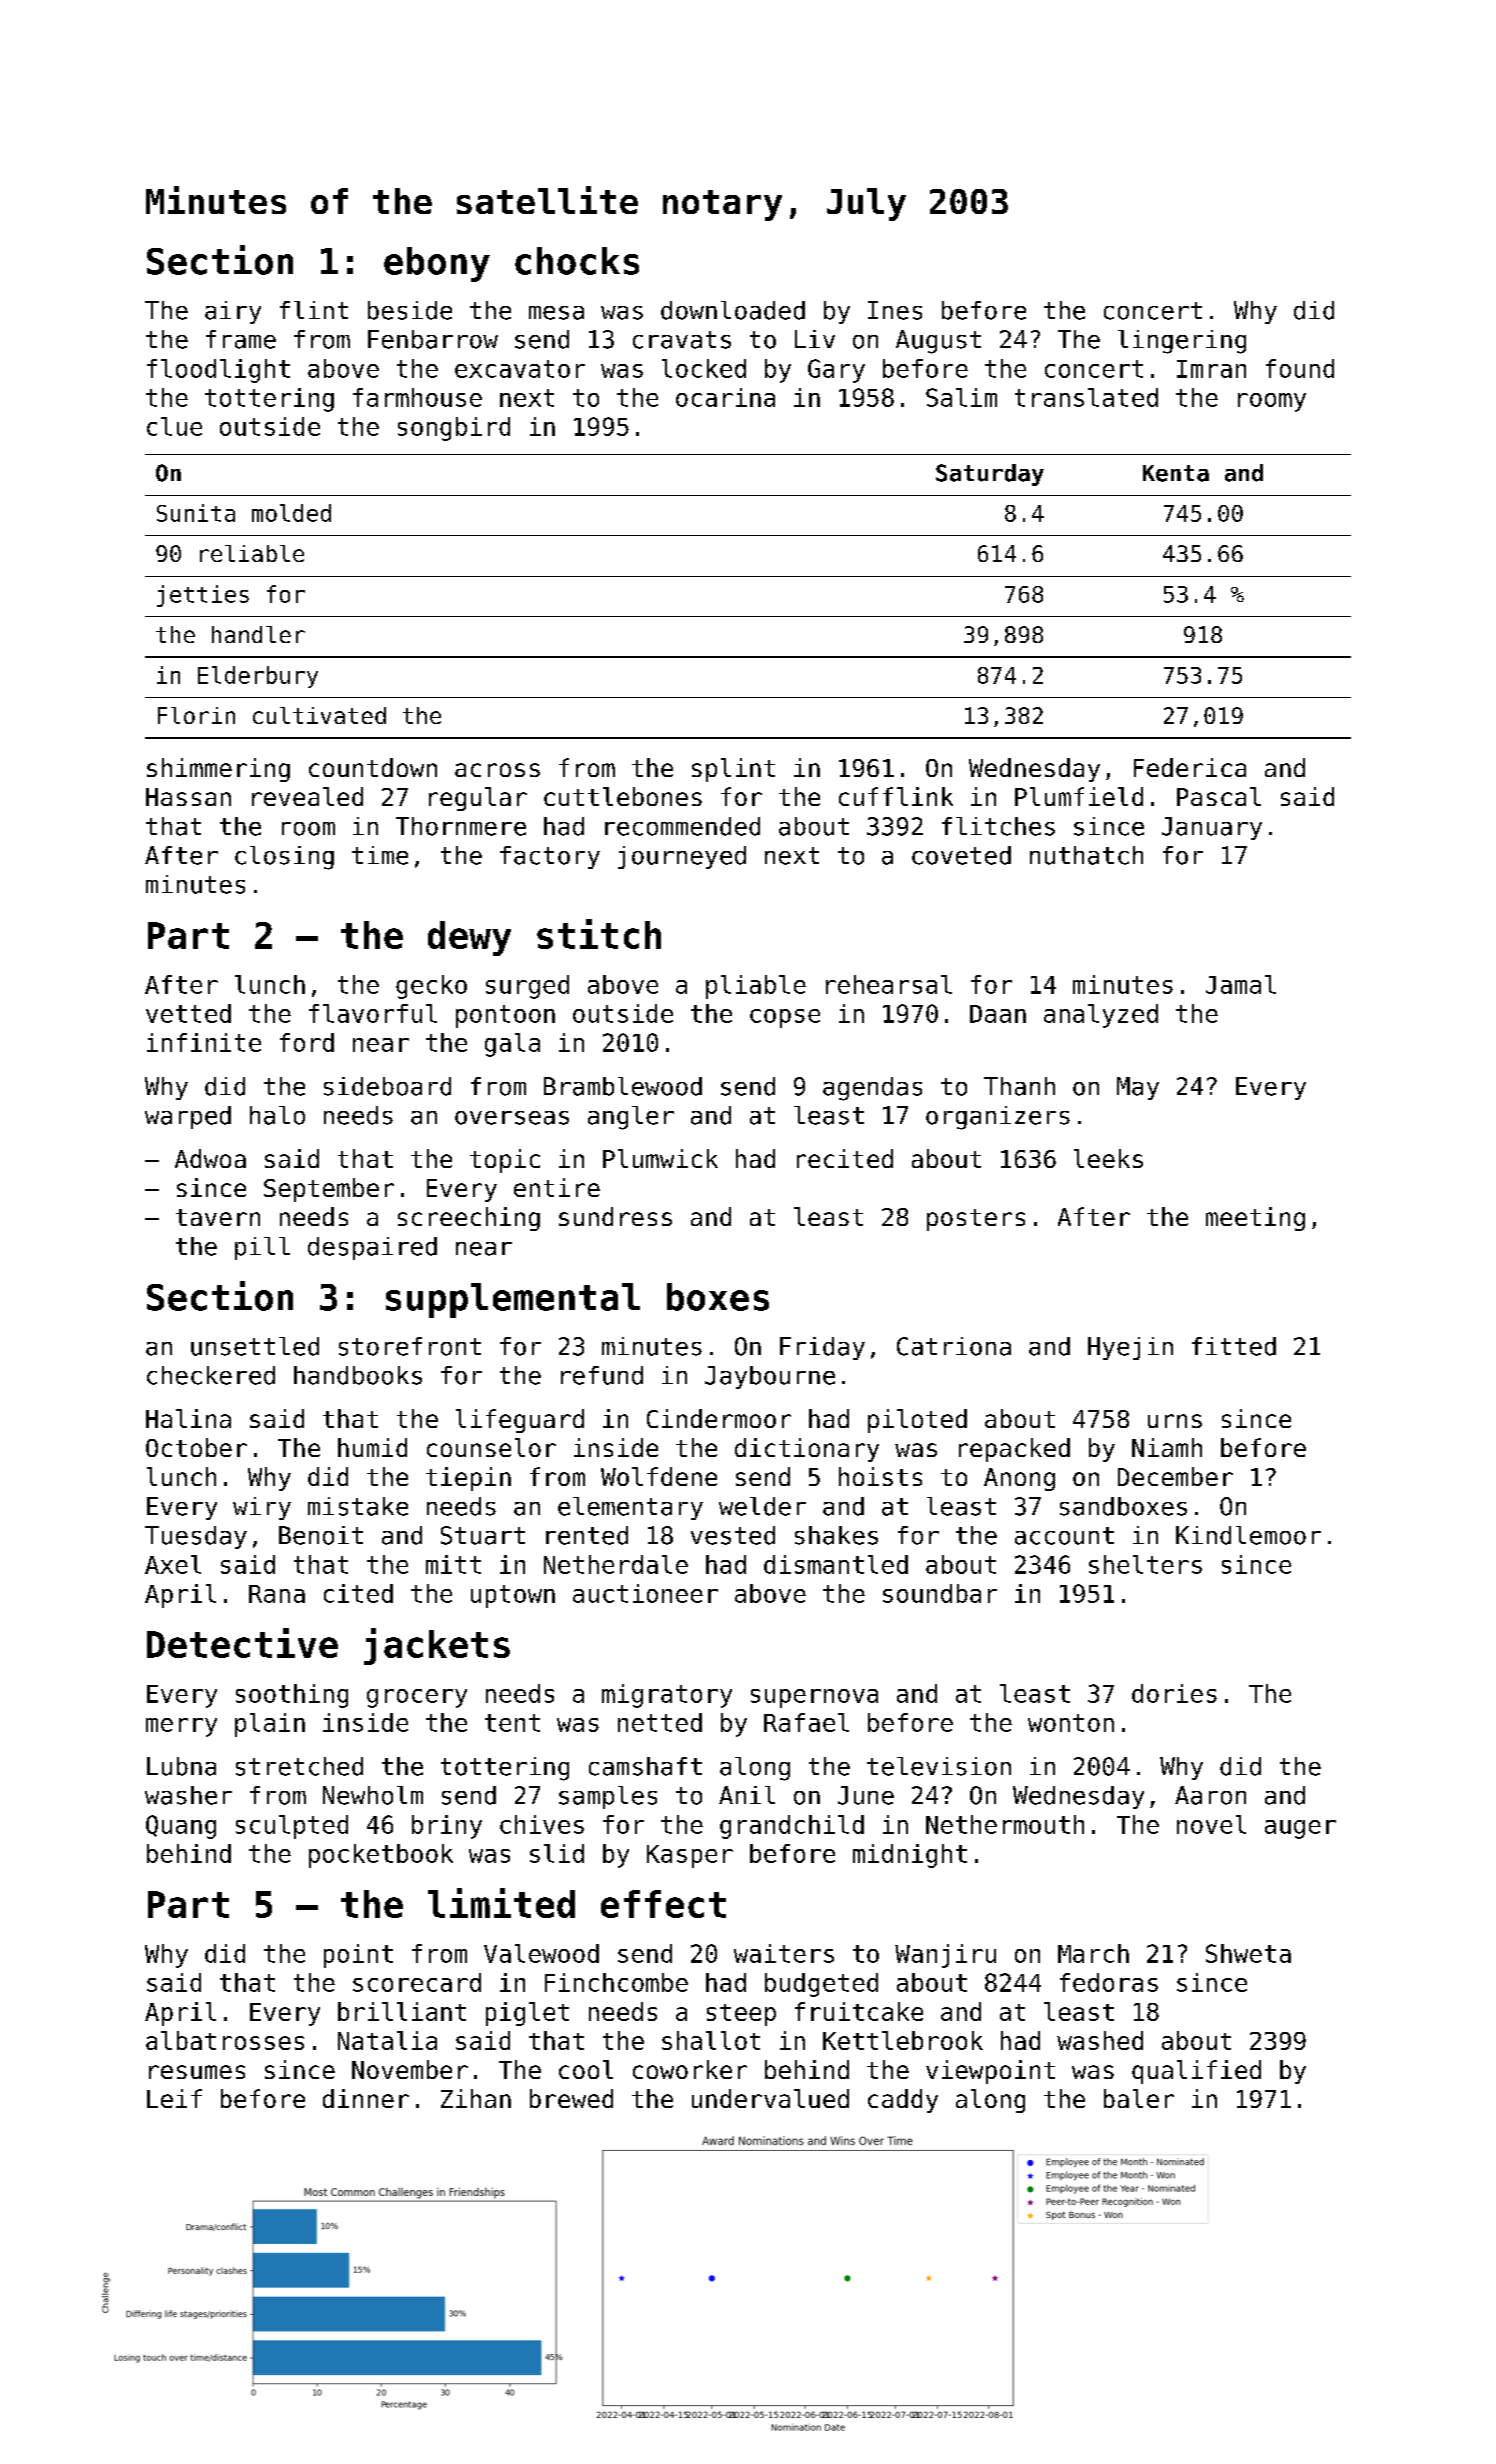  I want to click on agendas, so click(872, 1089).
